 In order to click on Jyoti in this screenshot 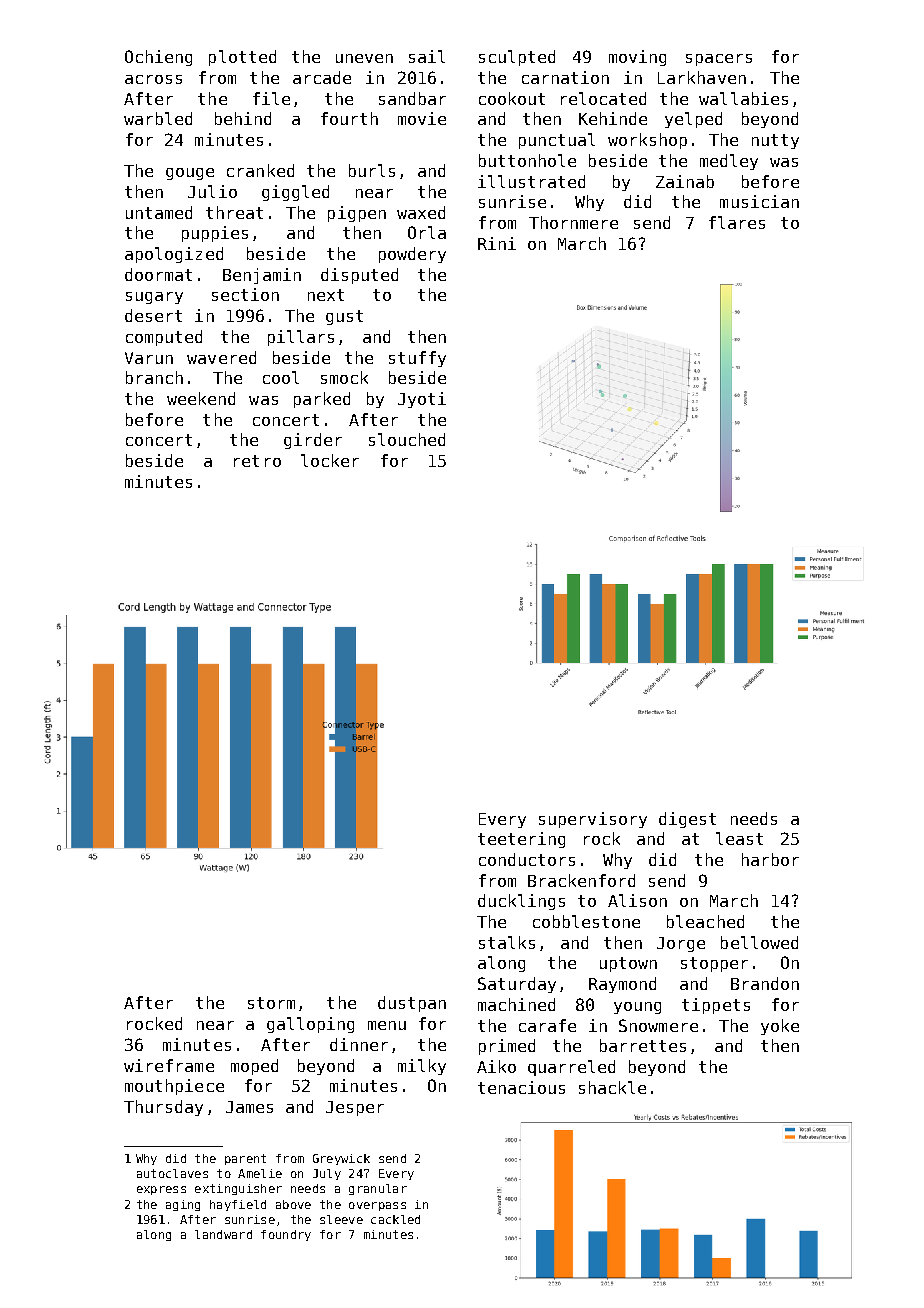, I will do `click(422, 400)`.
